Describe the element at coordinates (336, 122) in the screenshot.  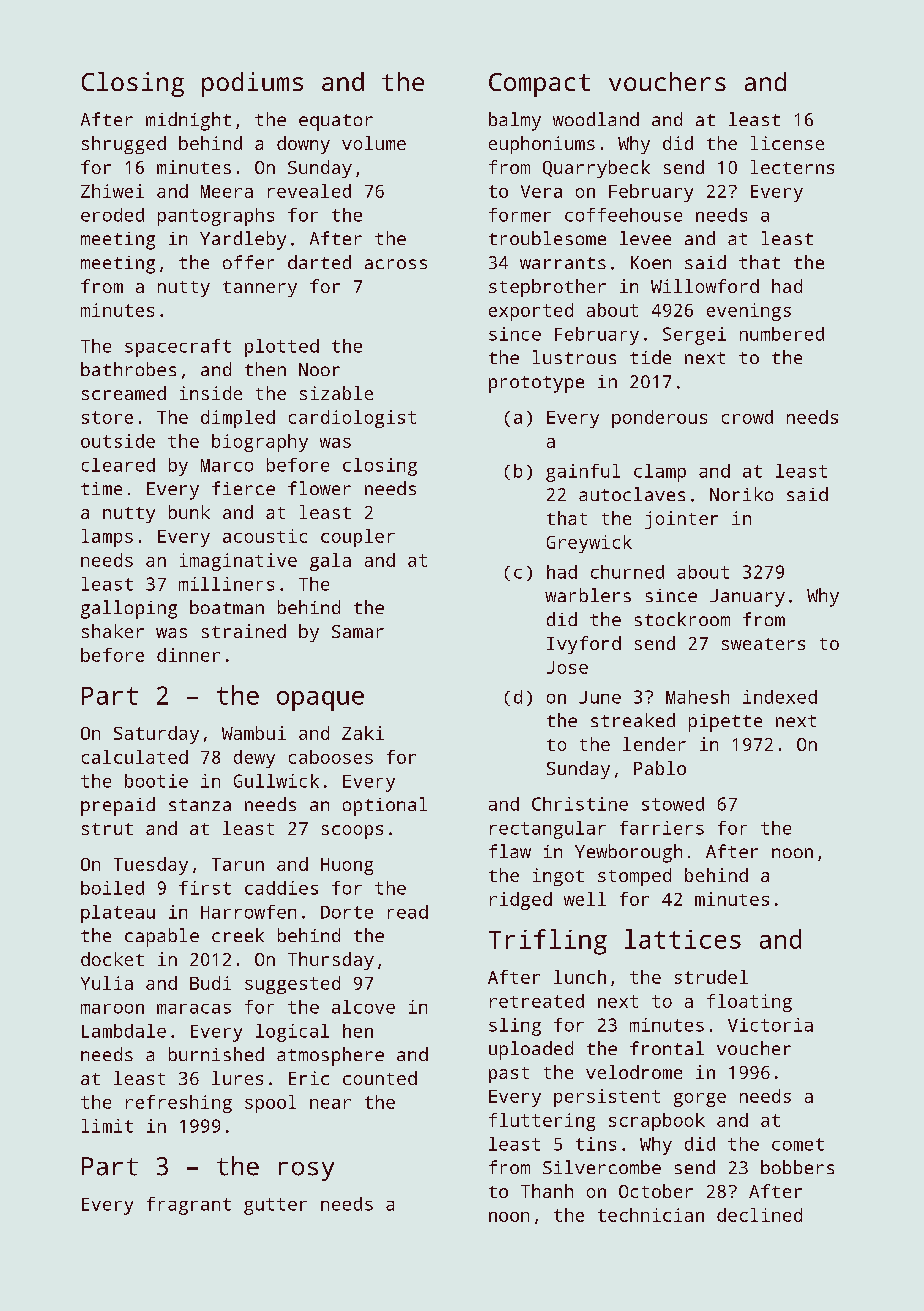
I see `equator` at that location.
